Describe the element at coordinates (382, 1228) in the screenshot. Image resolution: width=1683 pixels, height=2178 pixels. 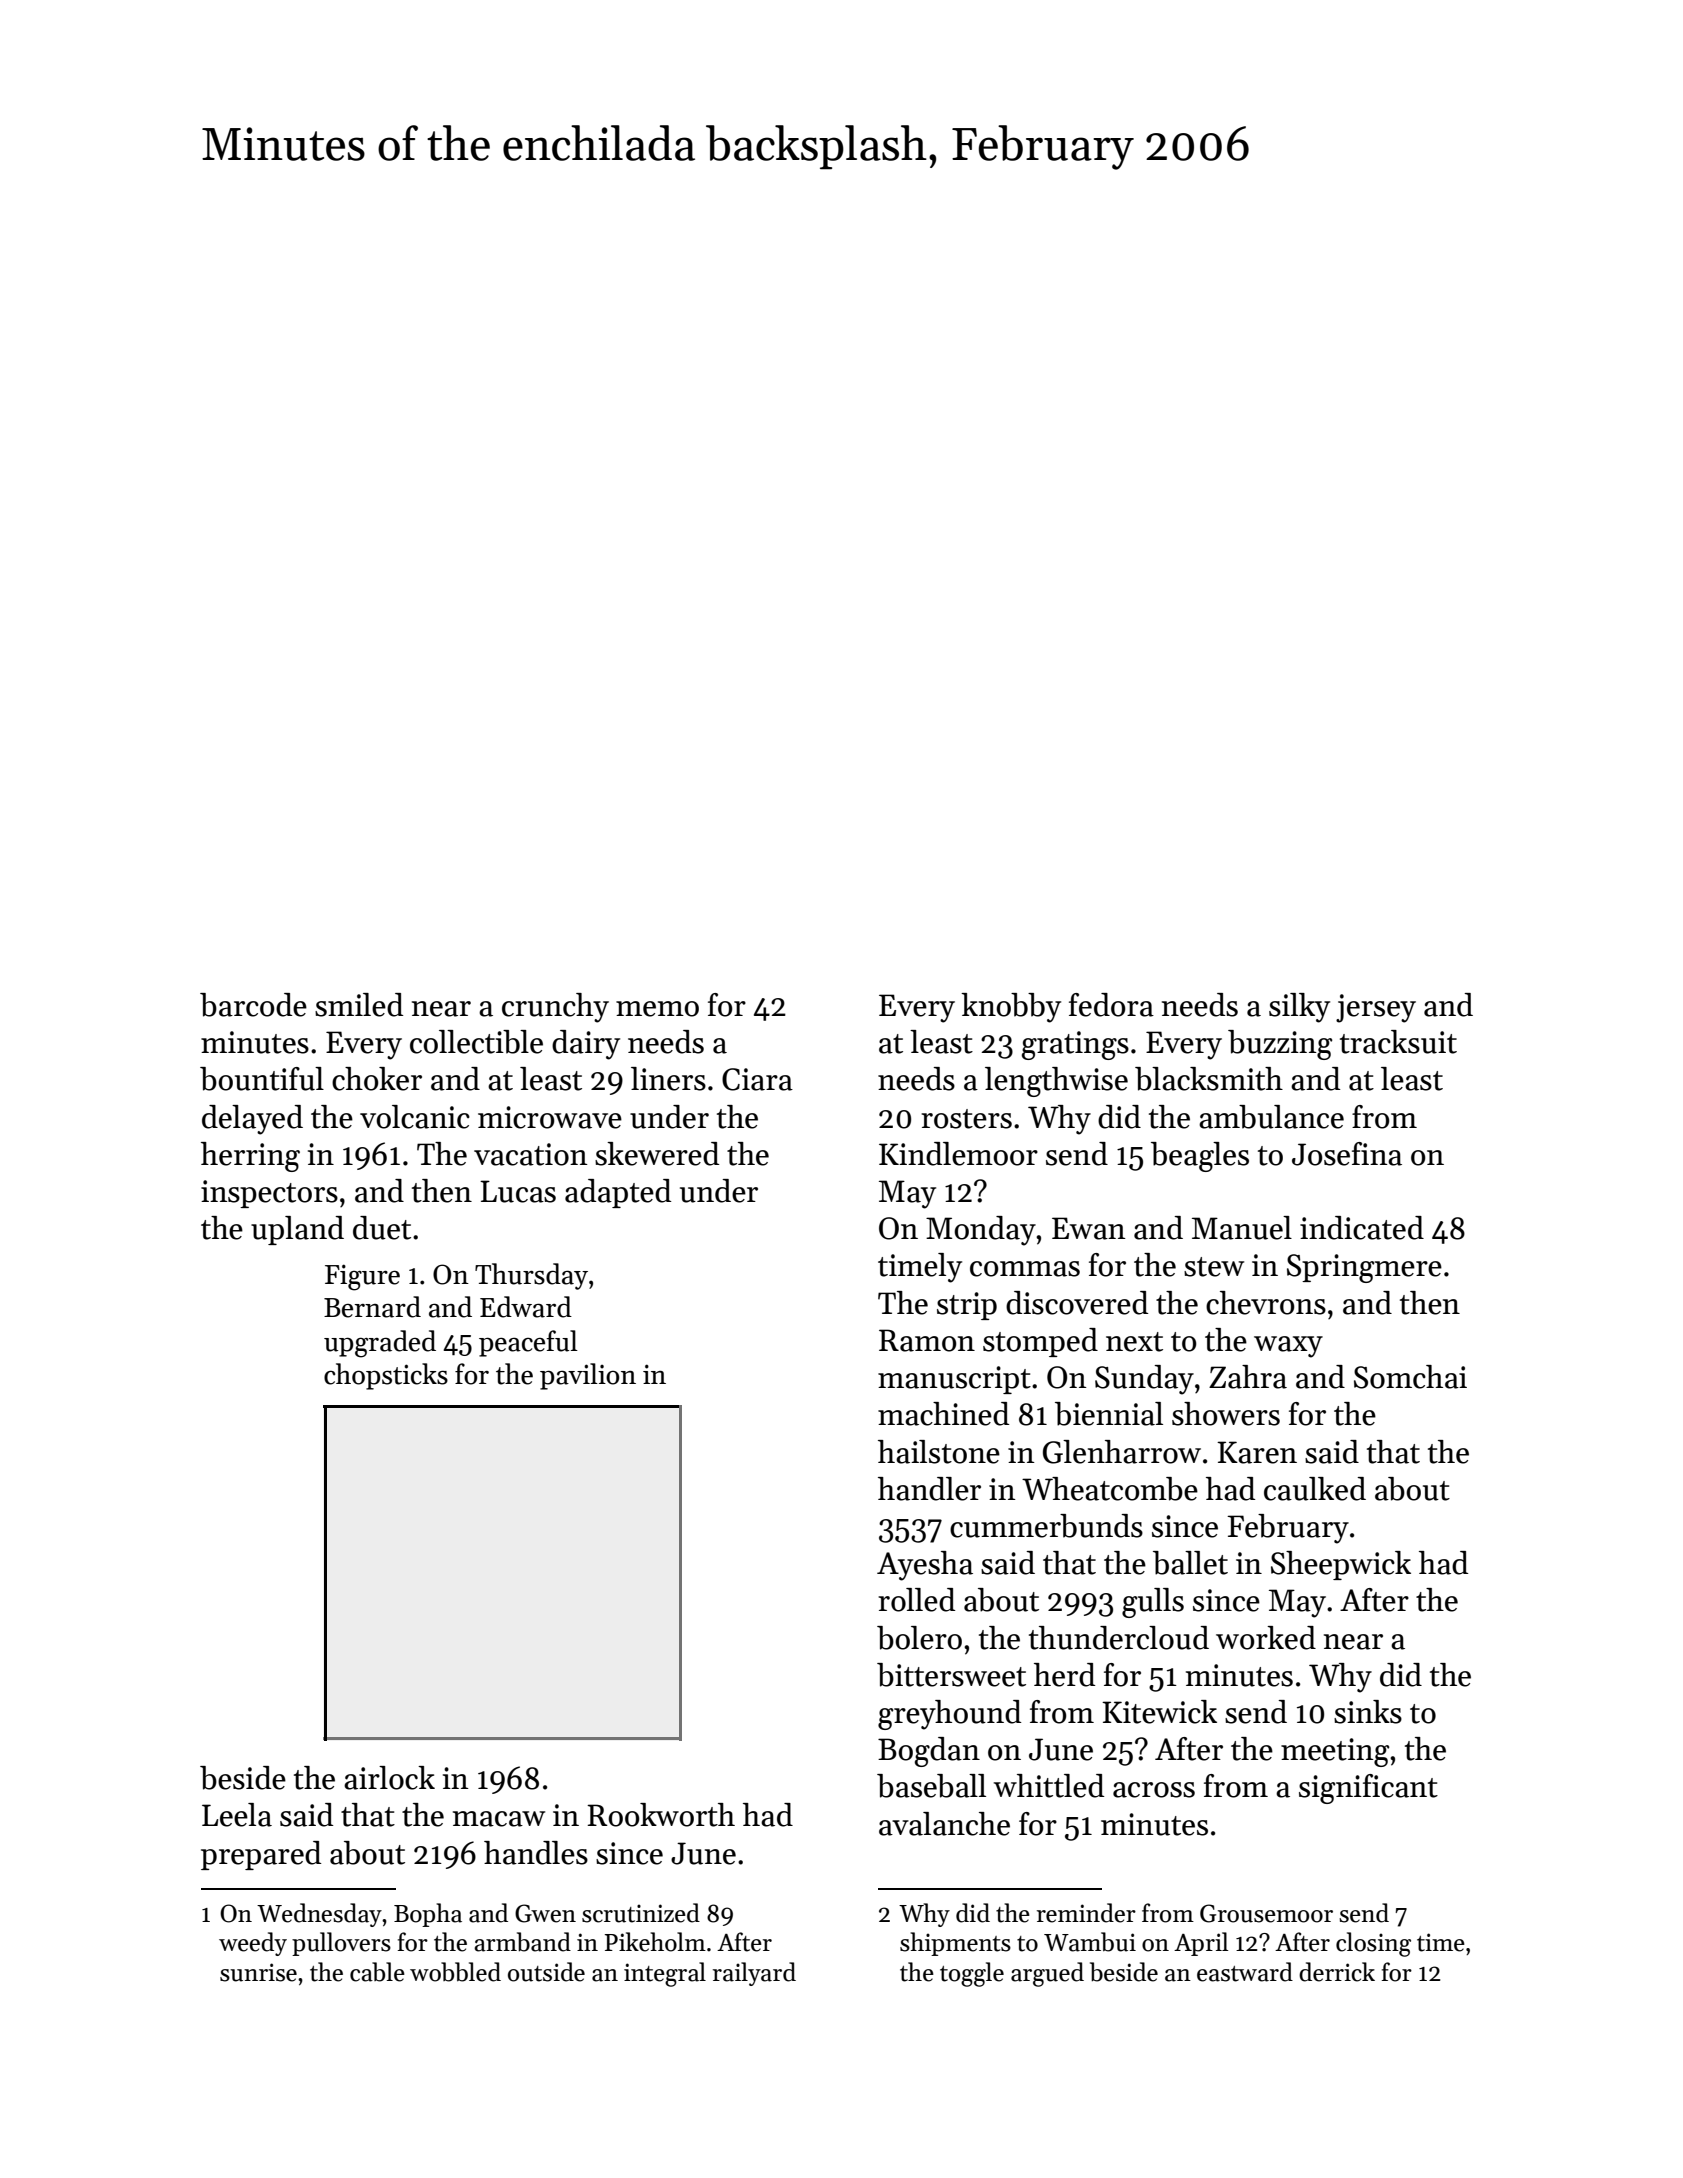
I see `duet` at that location.
